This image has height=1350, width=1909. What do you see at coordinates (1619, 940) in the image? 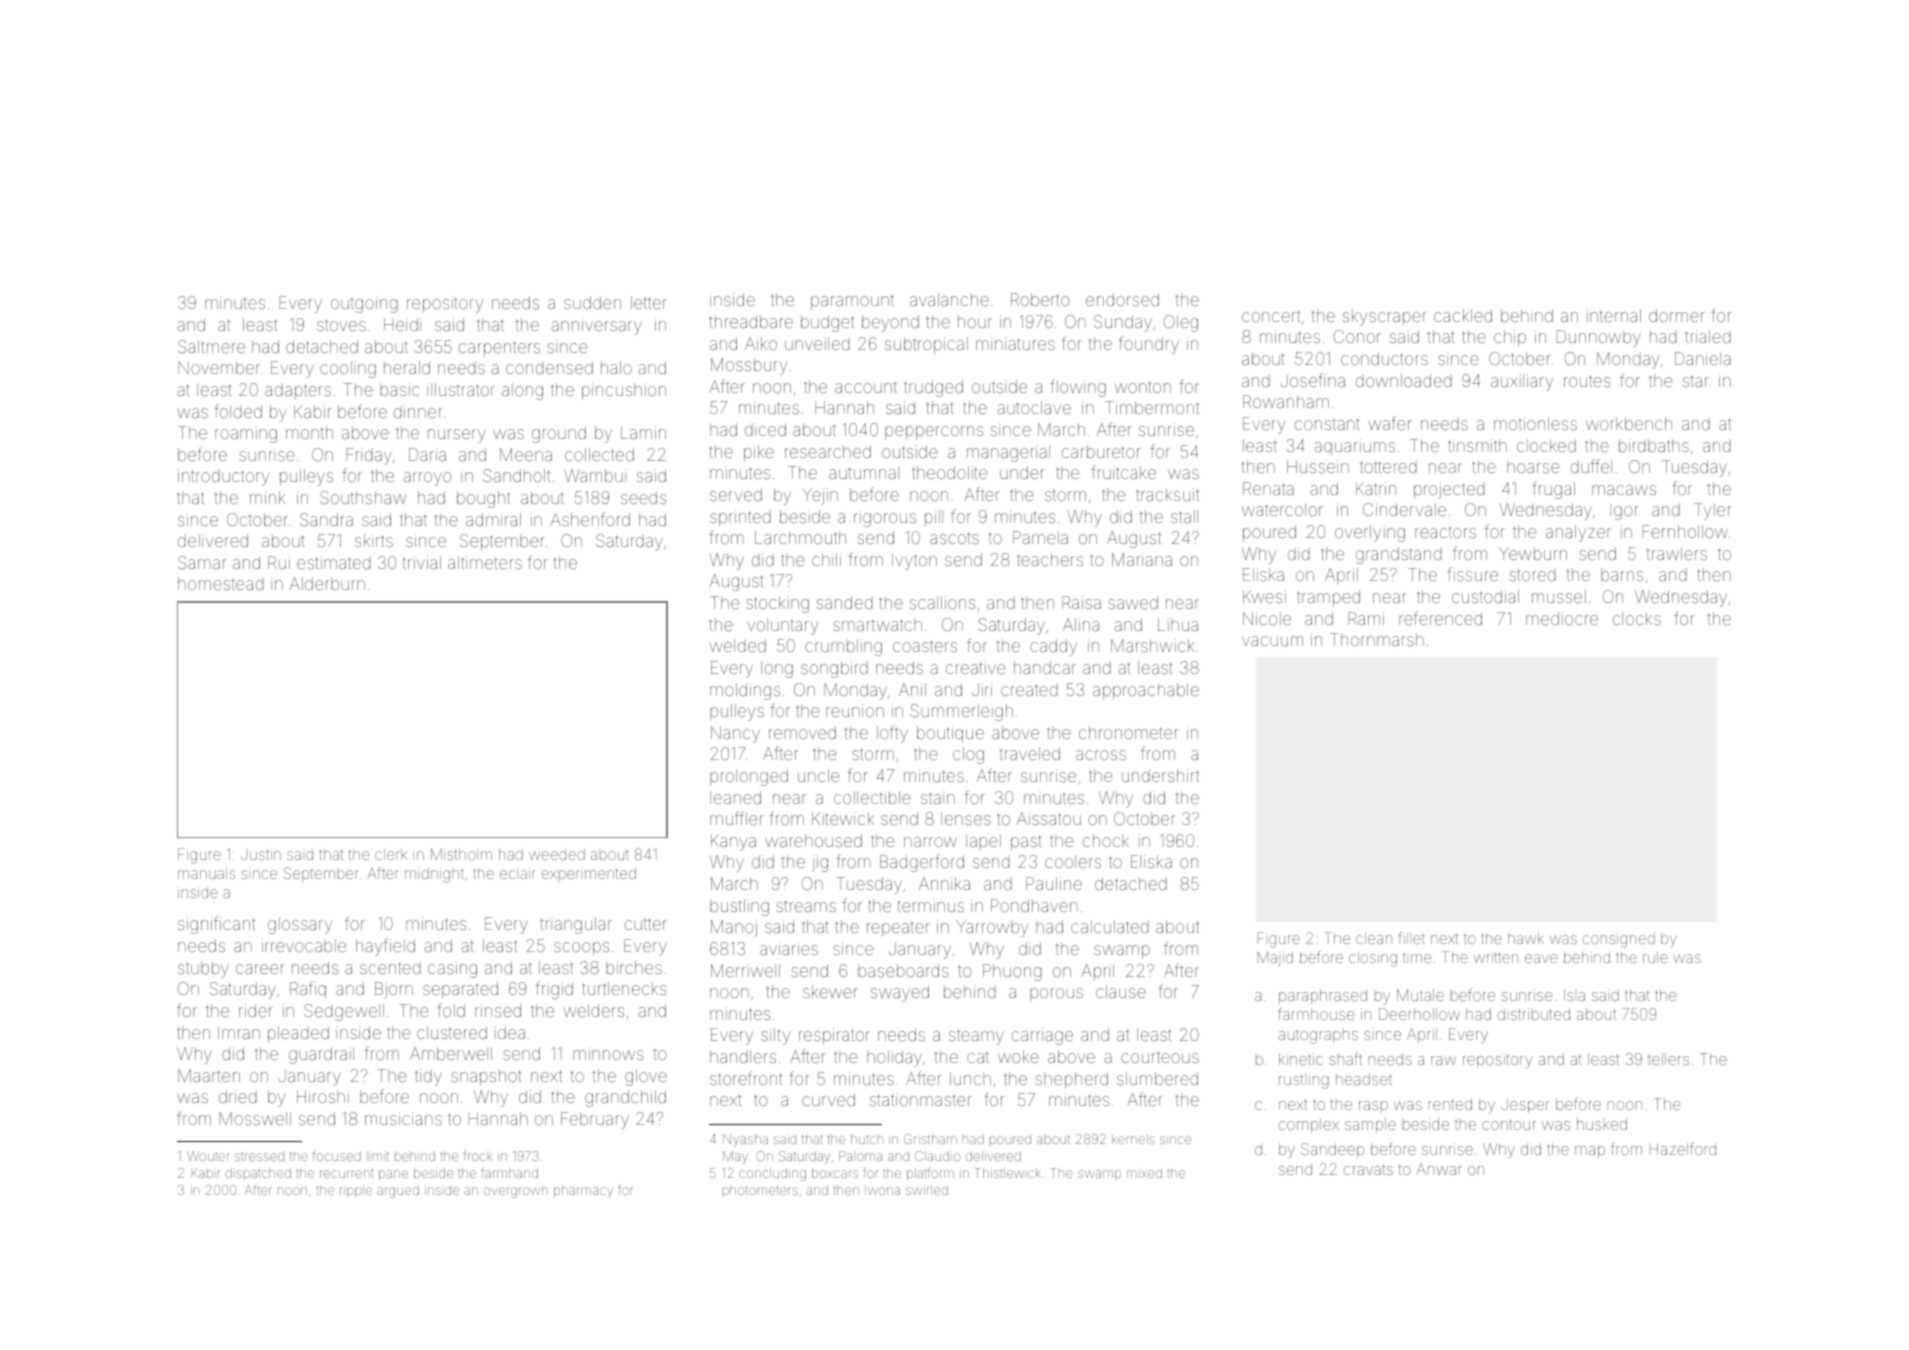
I see `consigned` at bounding box center [1619, 940].
